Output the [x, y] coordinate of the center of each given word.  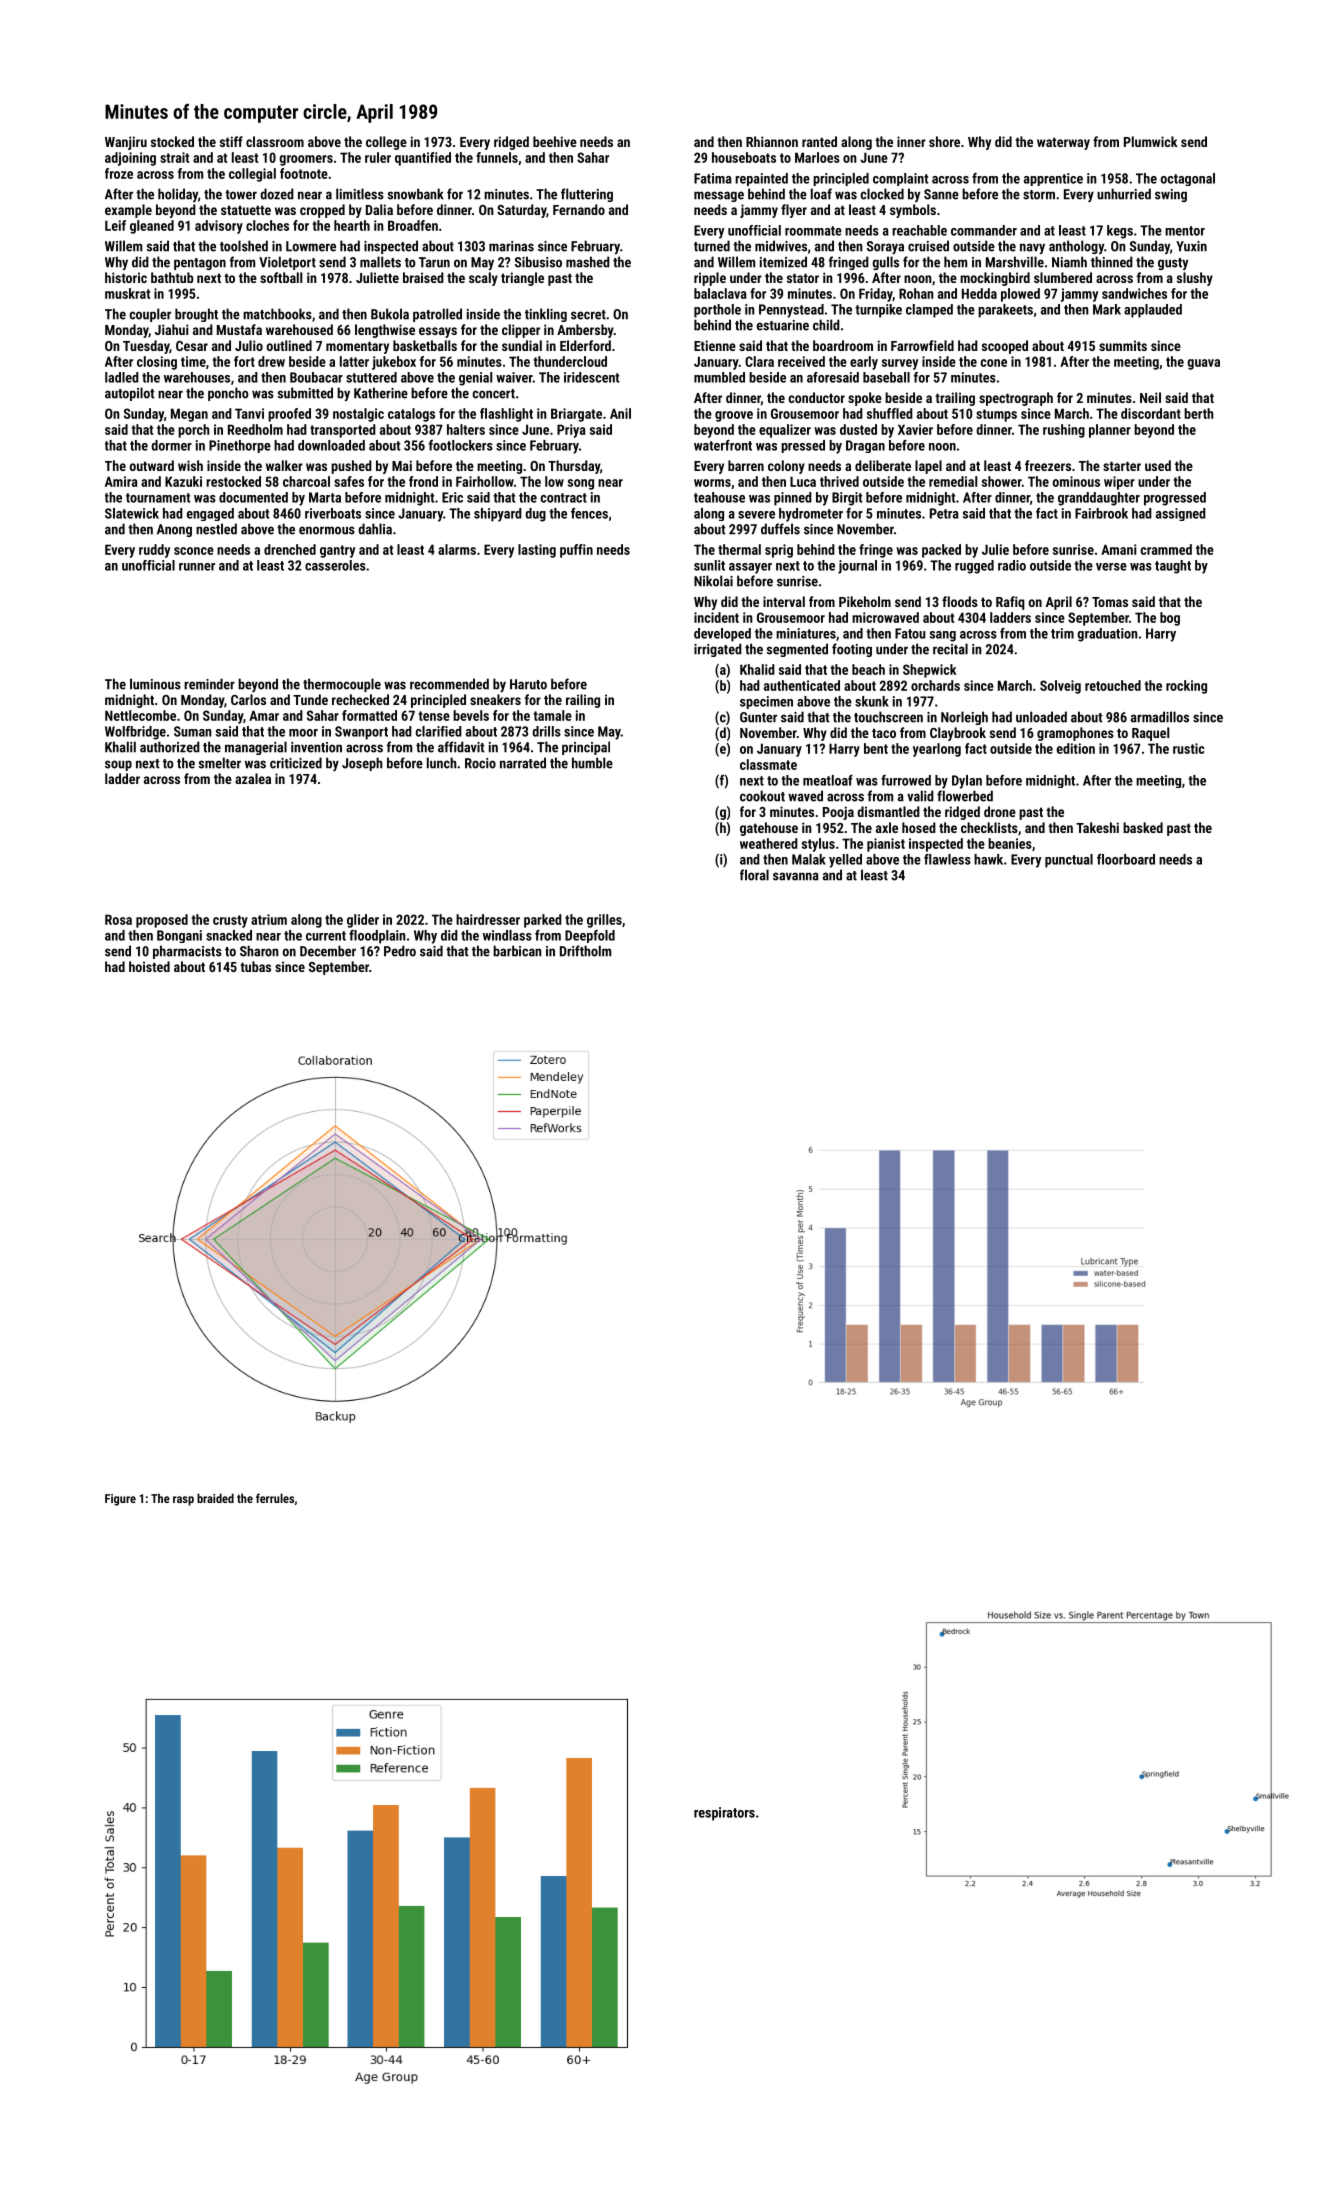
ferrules [275, 1498]
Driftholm [585, 951]
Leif [115, 225]
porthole [717, 311]
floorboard [1126, 859]
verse [1111, 567]
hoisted [149, 966]
